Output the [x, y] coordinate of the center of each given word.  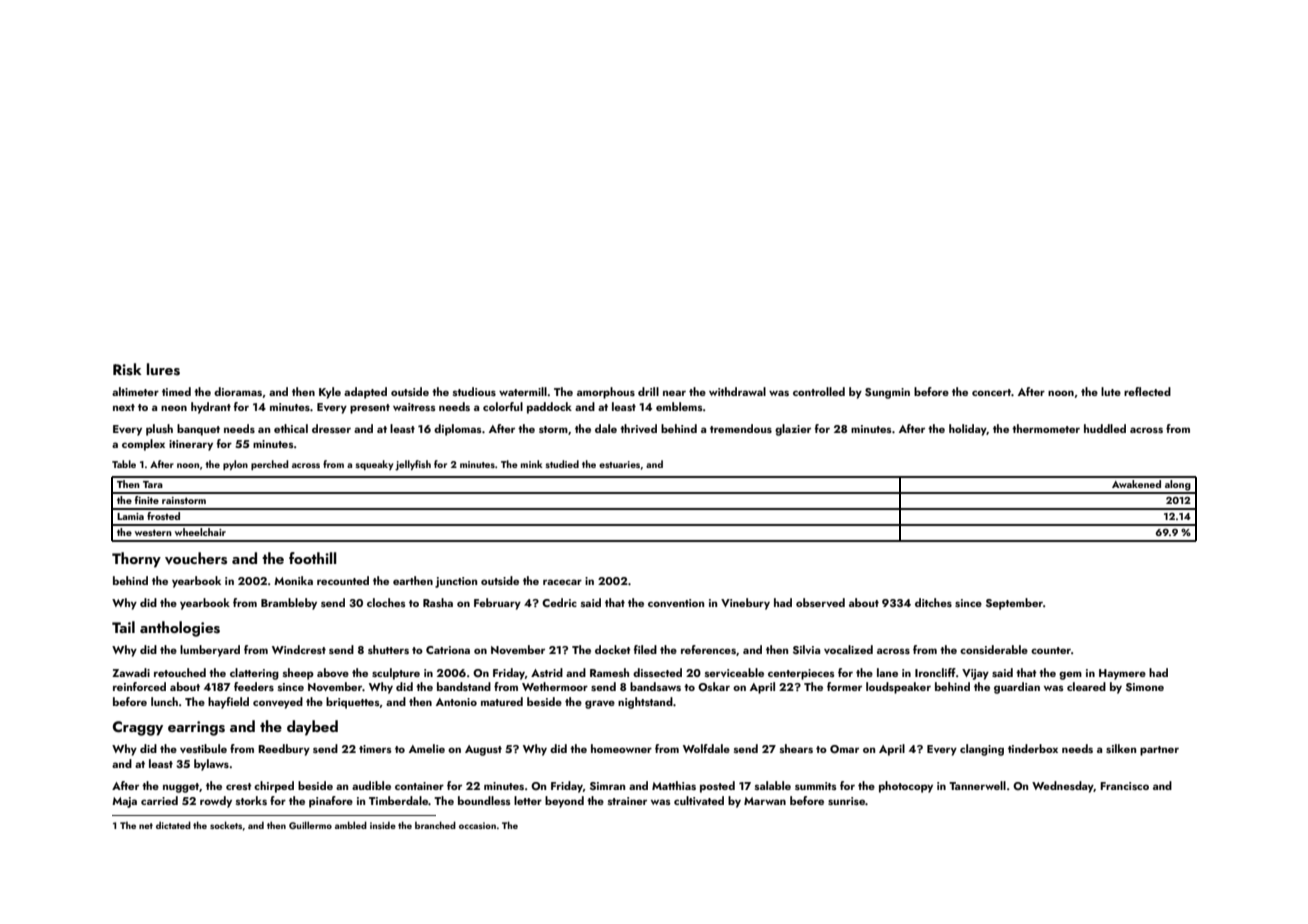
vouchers [196, 558]
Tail [123, 627]
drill [648, 391]
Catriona [448, 650]
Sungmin [887, 393]
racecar [562, 582]
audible [371, 785]
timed [176, 391]
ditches [933, 602]
